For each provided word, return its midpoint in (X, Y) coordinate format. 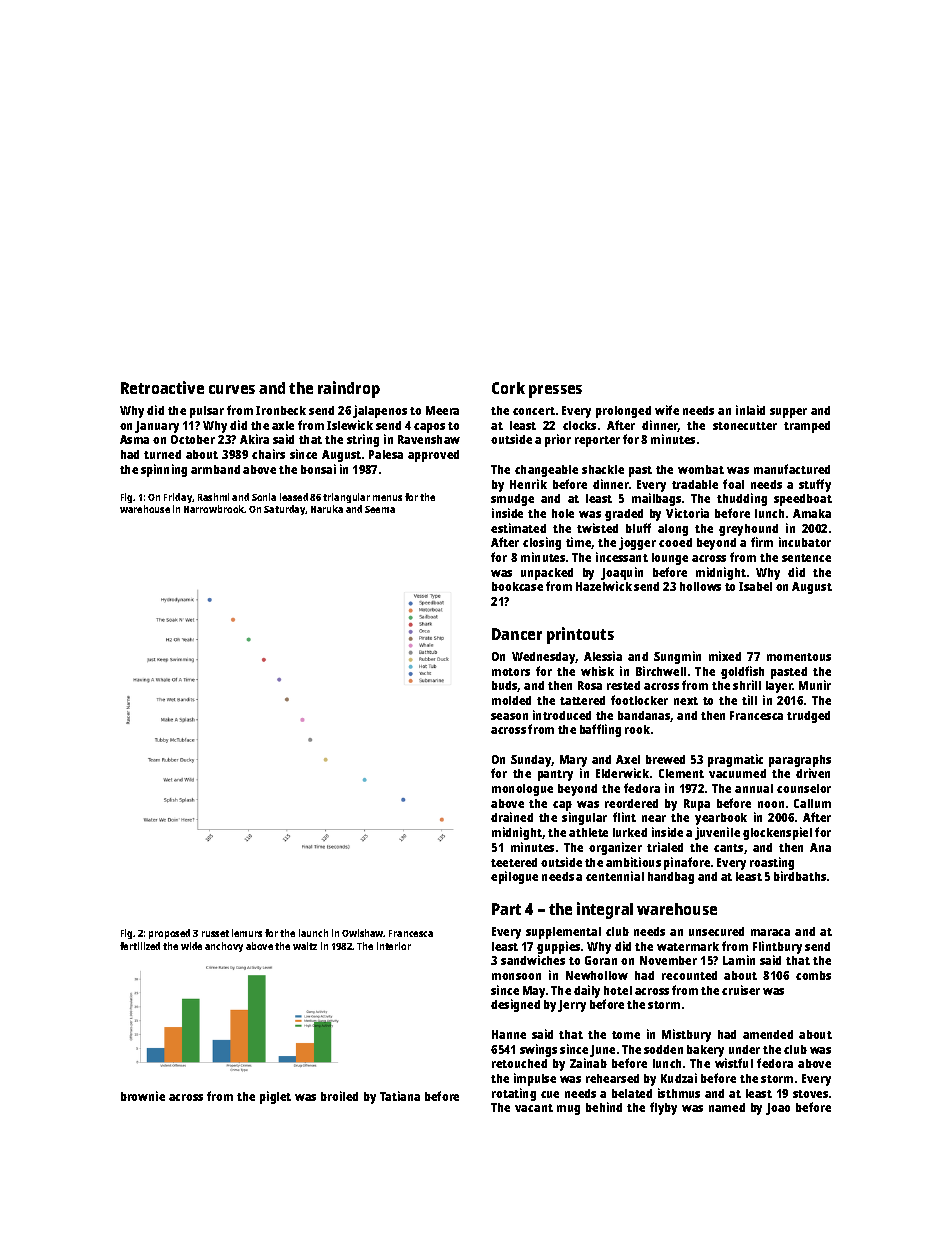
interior (394, 946)
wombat (701, 469)
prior (558, 440)
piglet (275, 1097)
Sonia (264, 497)
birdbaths (800, 876)
